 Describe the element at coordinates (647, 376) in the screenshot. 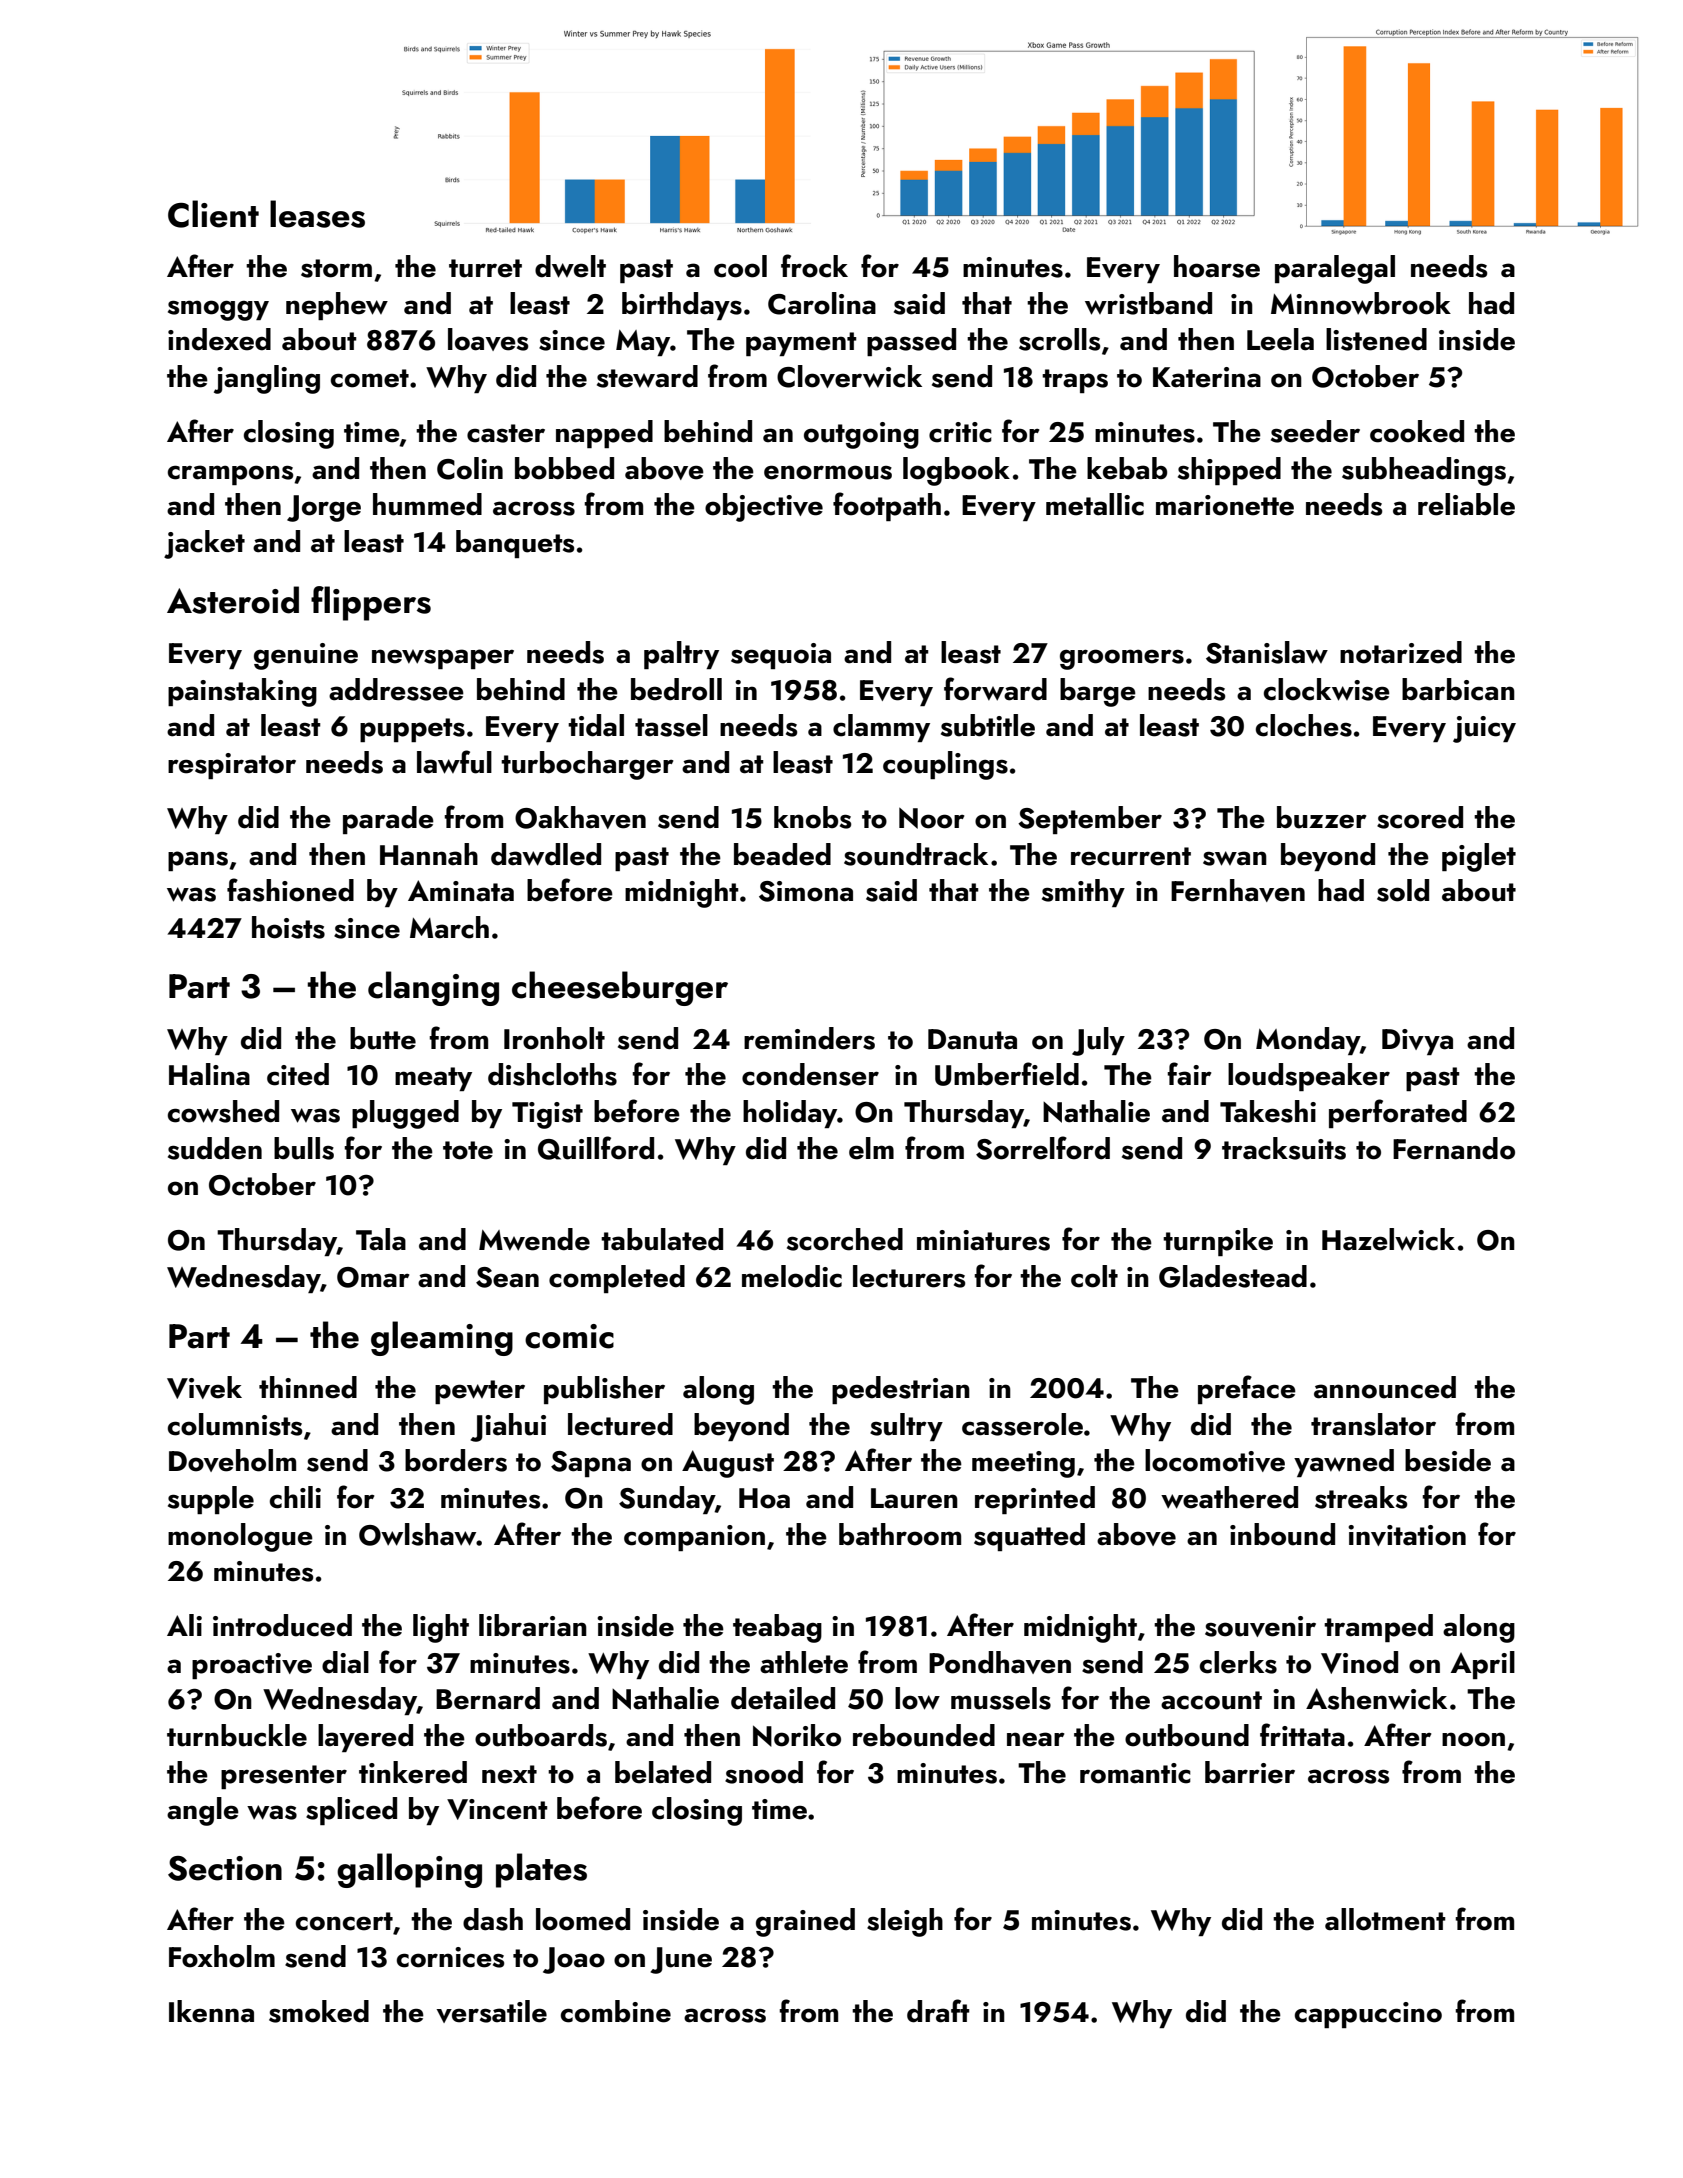

I see `steward` at that location.
